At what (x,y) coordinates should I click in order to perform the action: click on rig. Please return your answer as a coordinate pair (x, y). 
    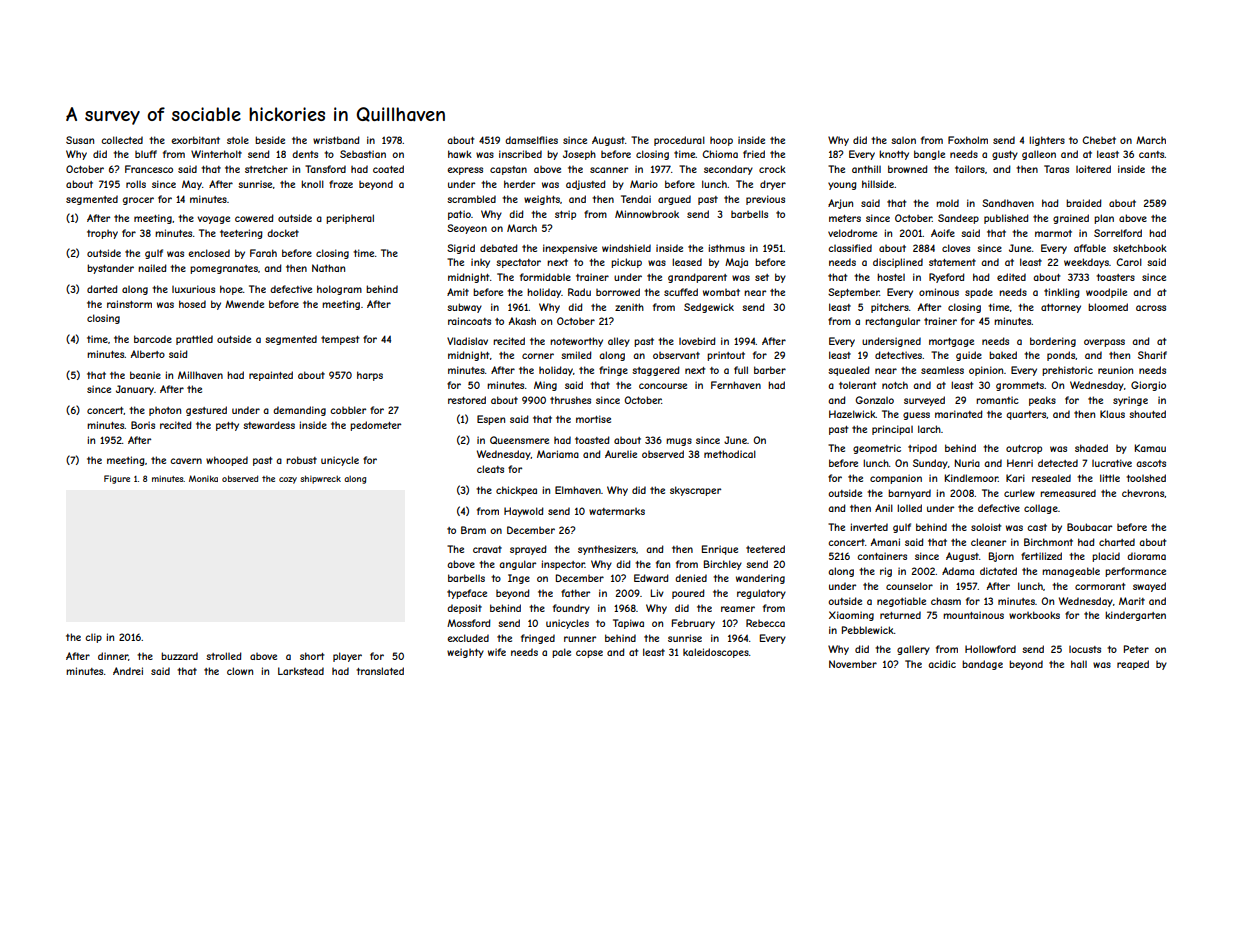
    Looking at the image, I should click on (886, 572).
